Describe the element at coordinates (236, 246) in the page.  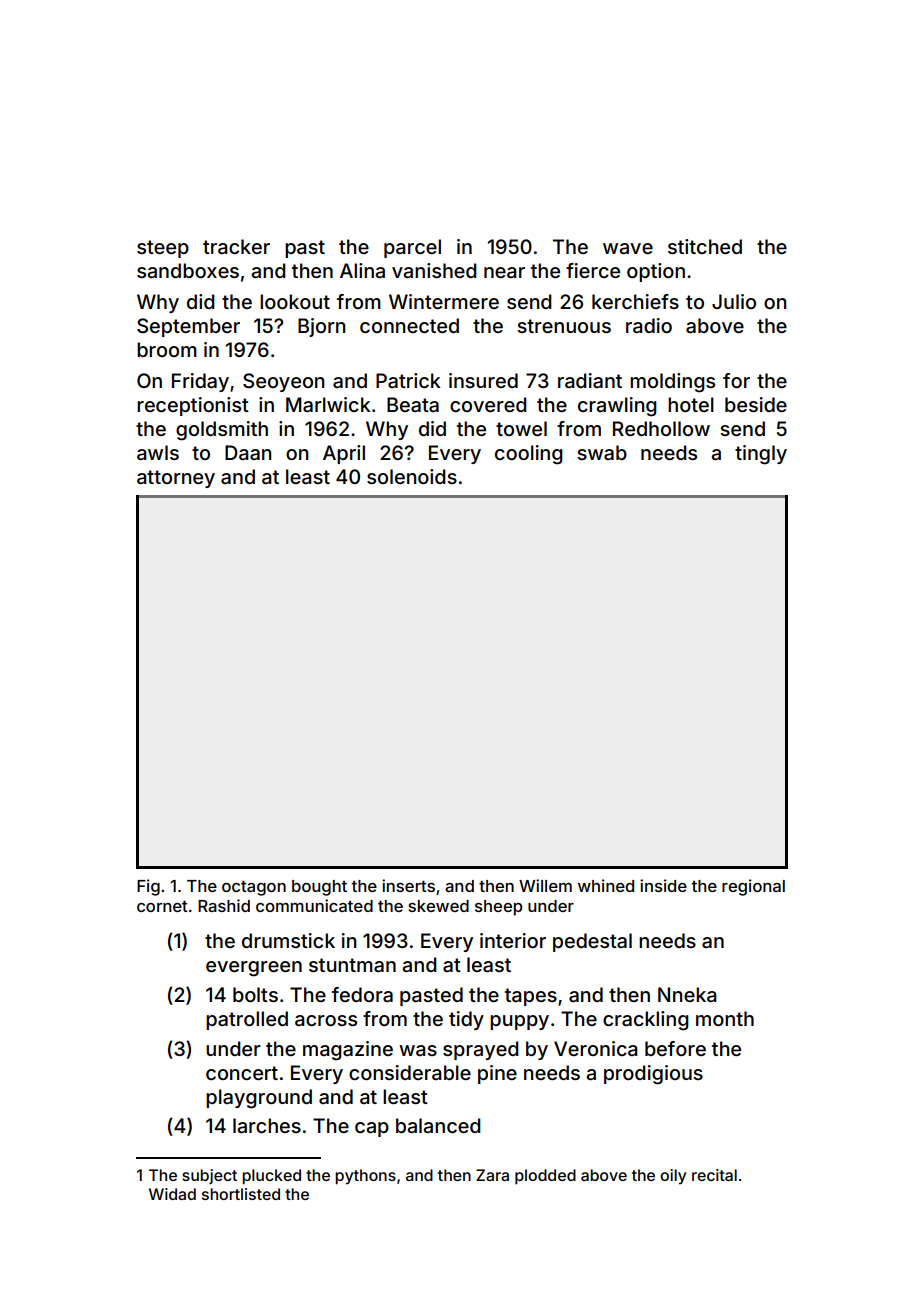
I see `tracker` at that location.
